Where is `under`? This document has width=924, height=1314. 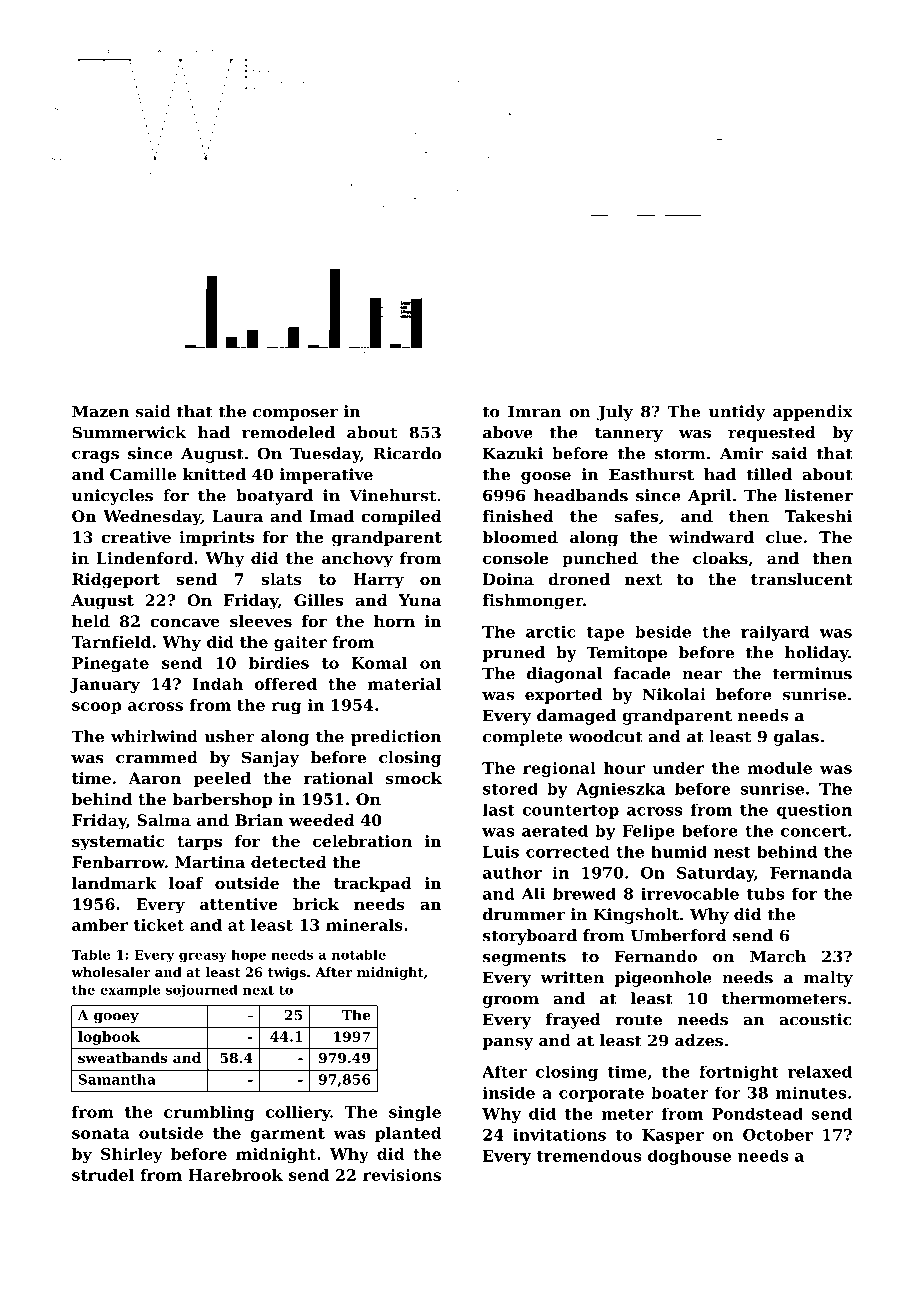 under is located at coordinates (678, 768).
